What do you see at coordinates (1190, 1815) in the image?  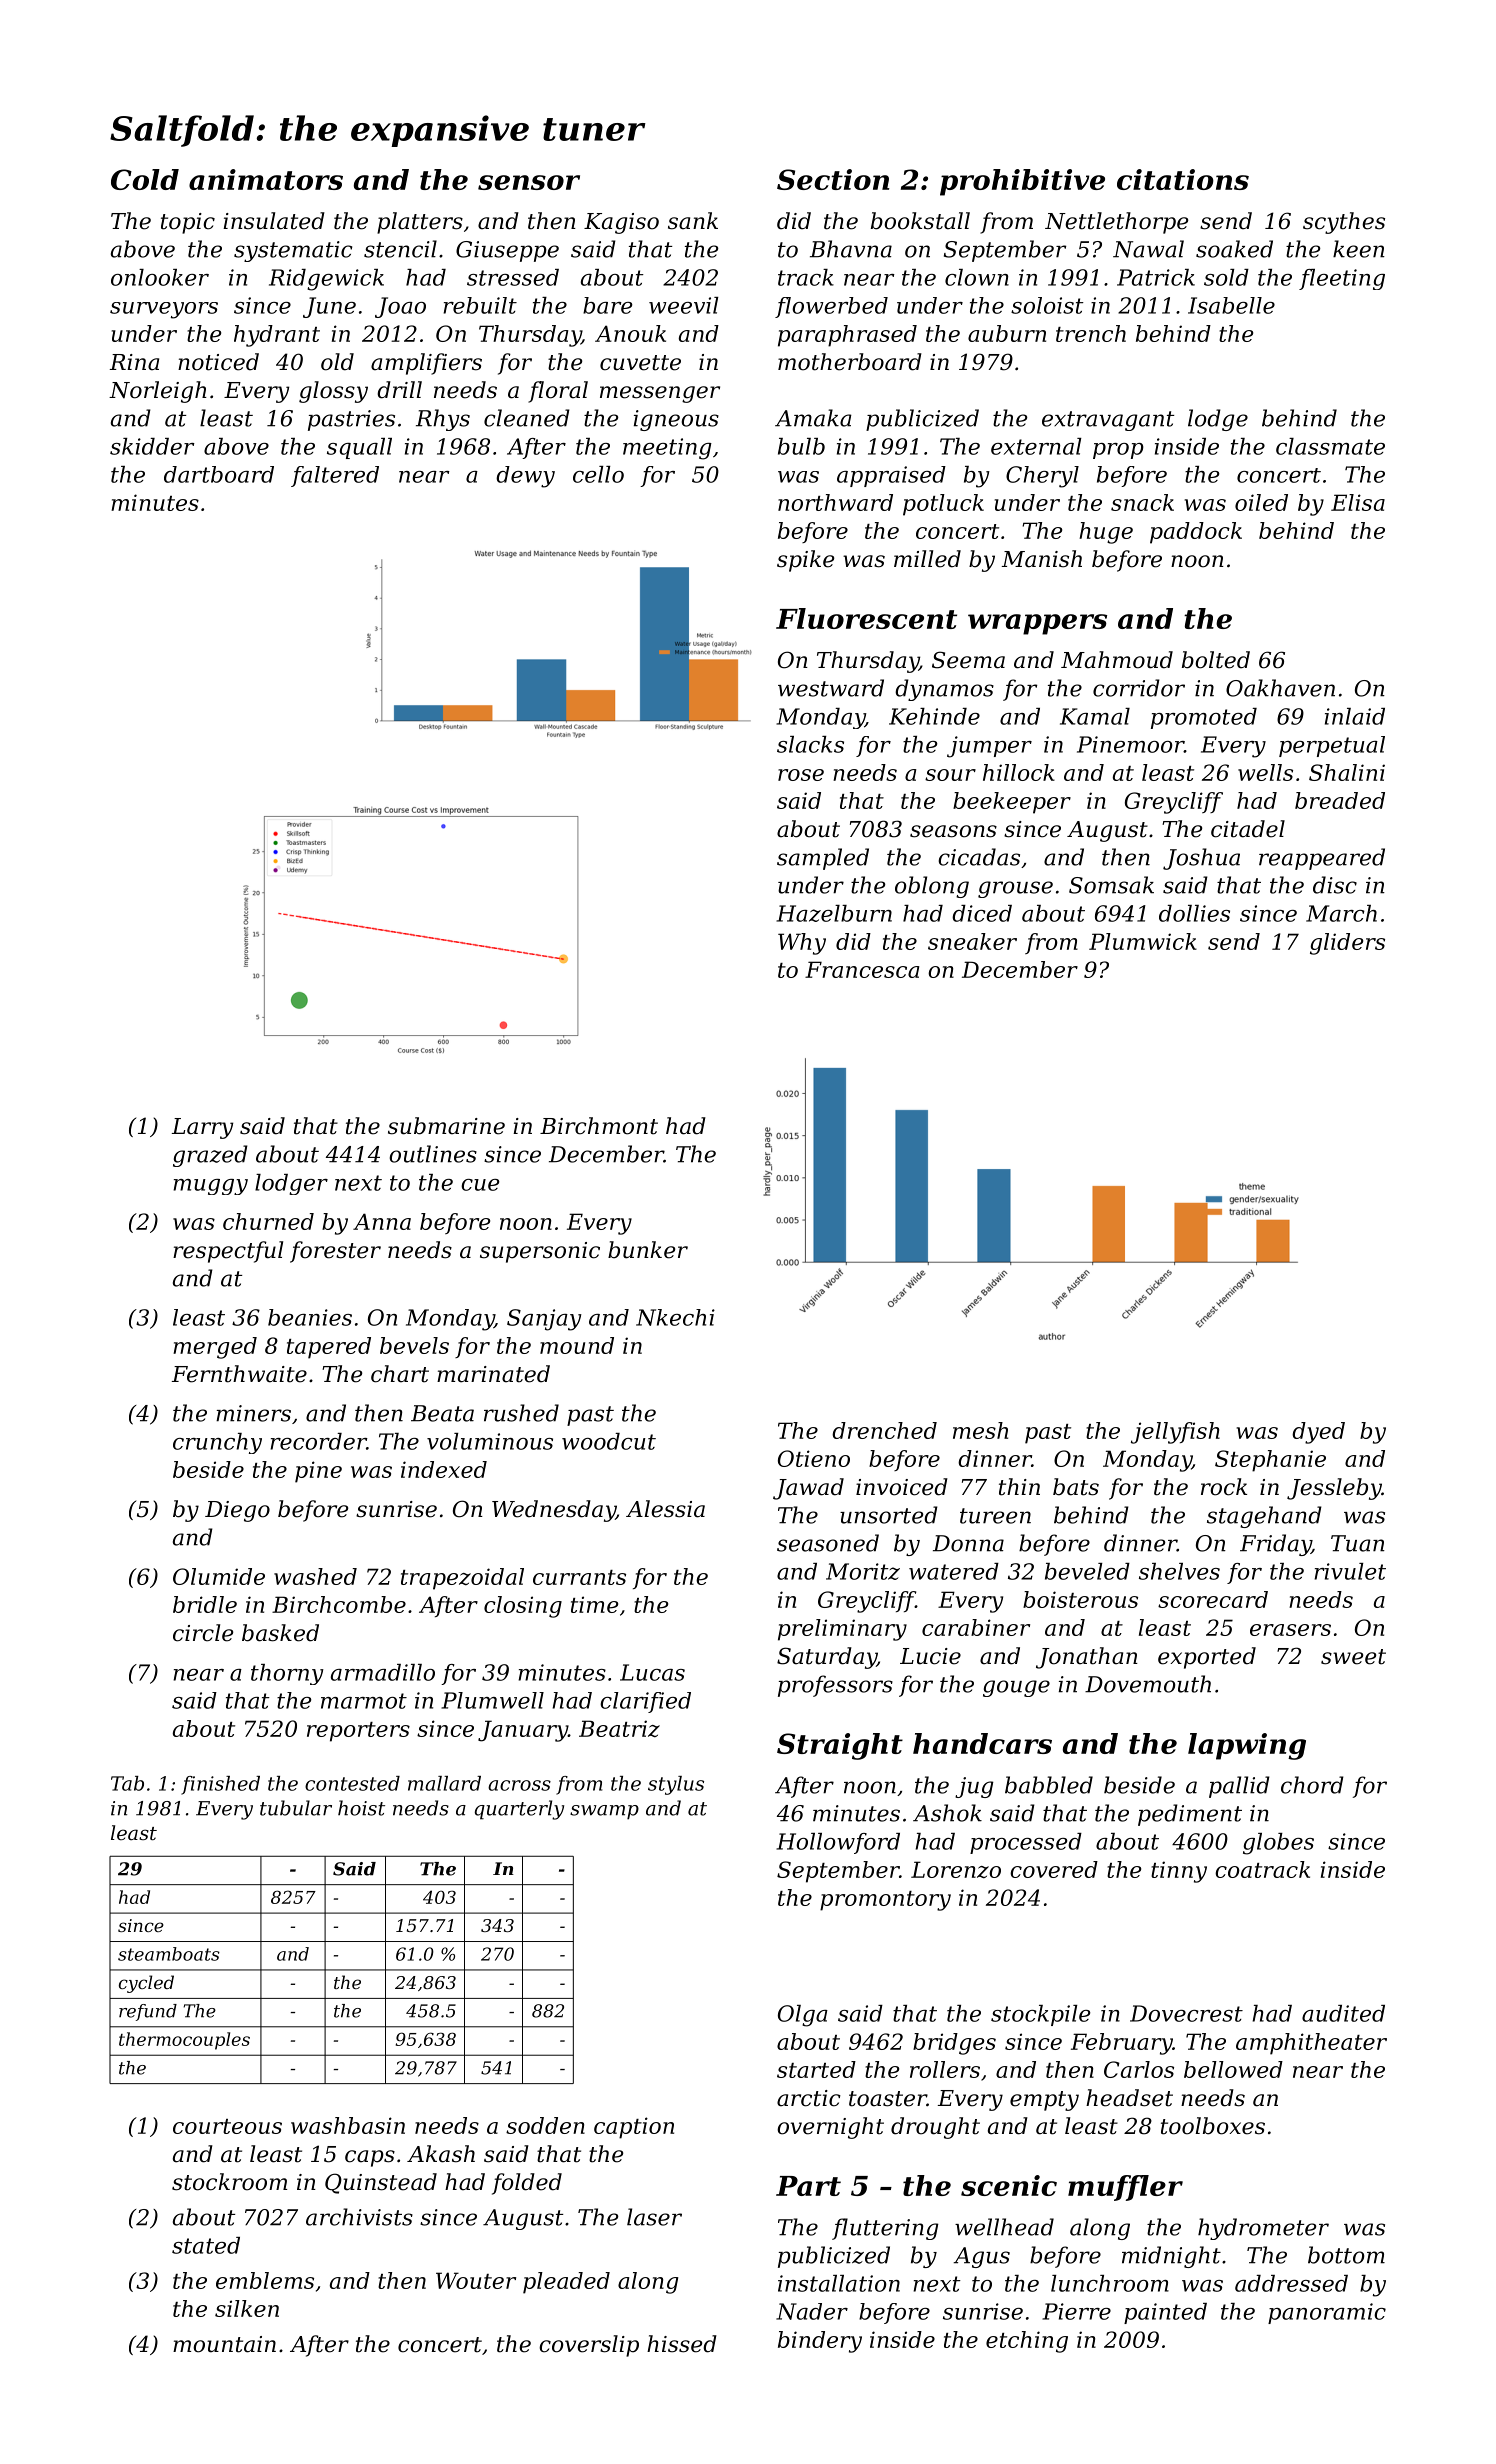 I see `pediment` at bounding box center [1190, 1815].
